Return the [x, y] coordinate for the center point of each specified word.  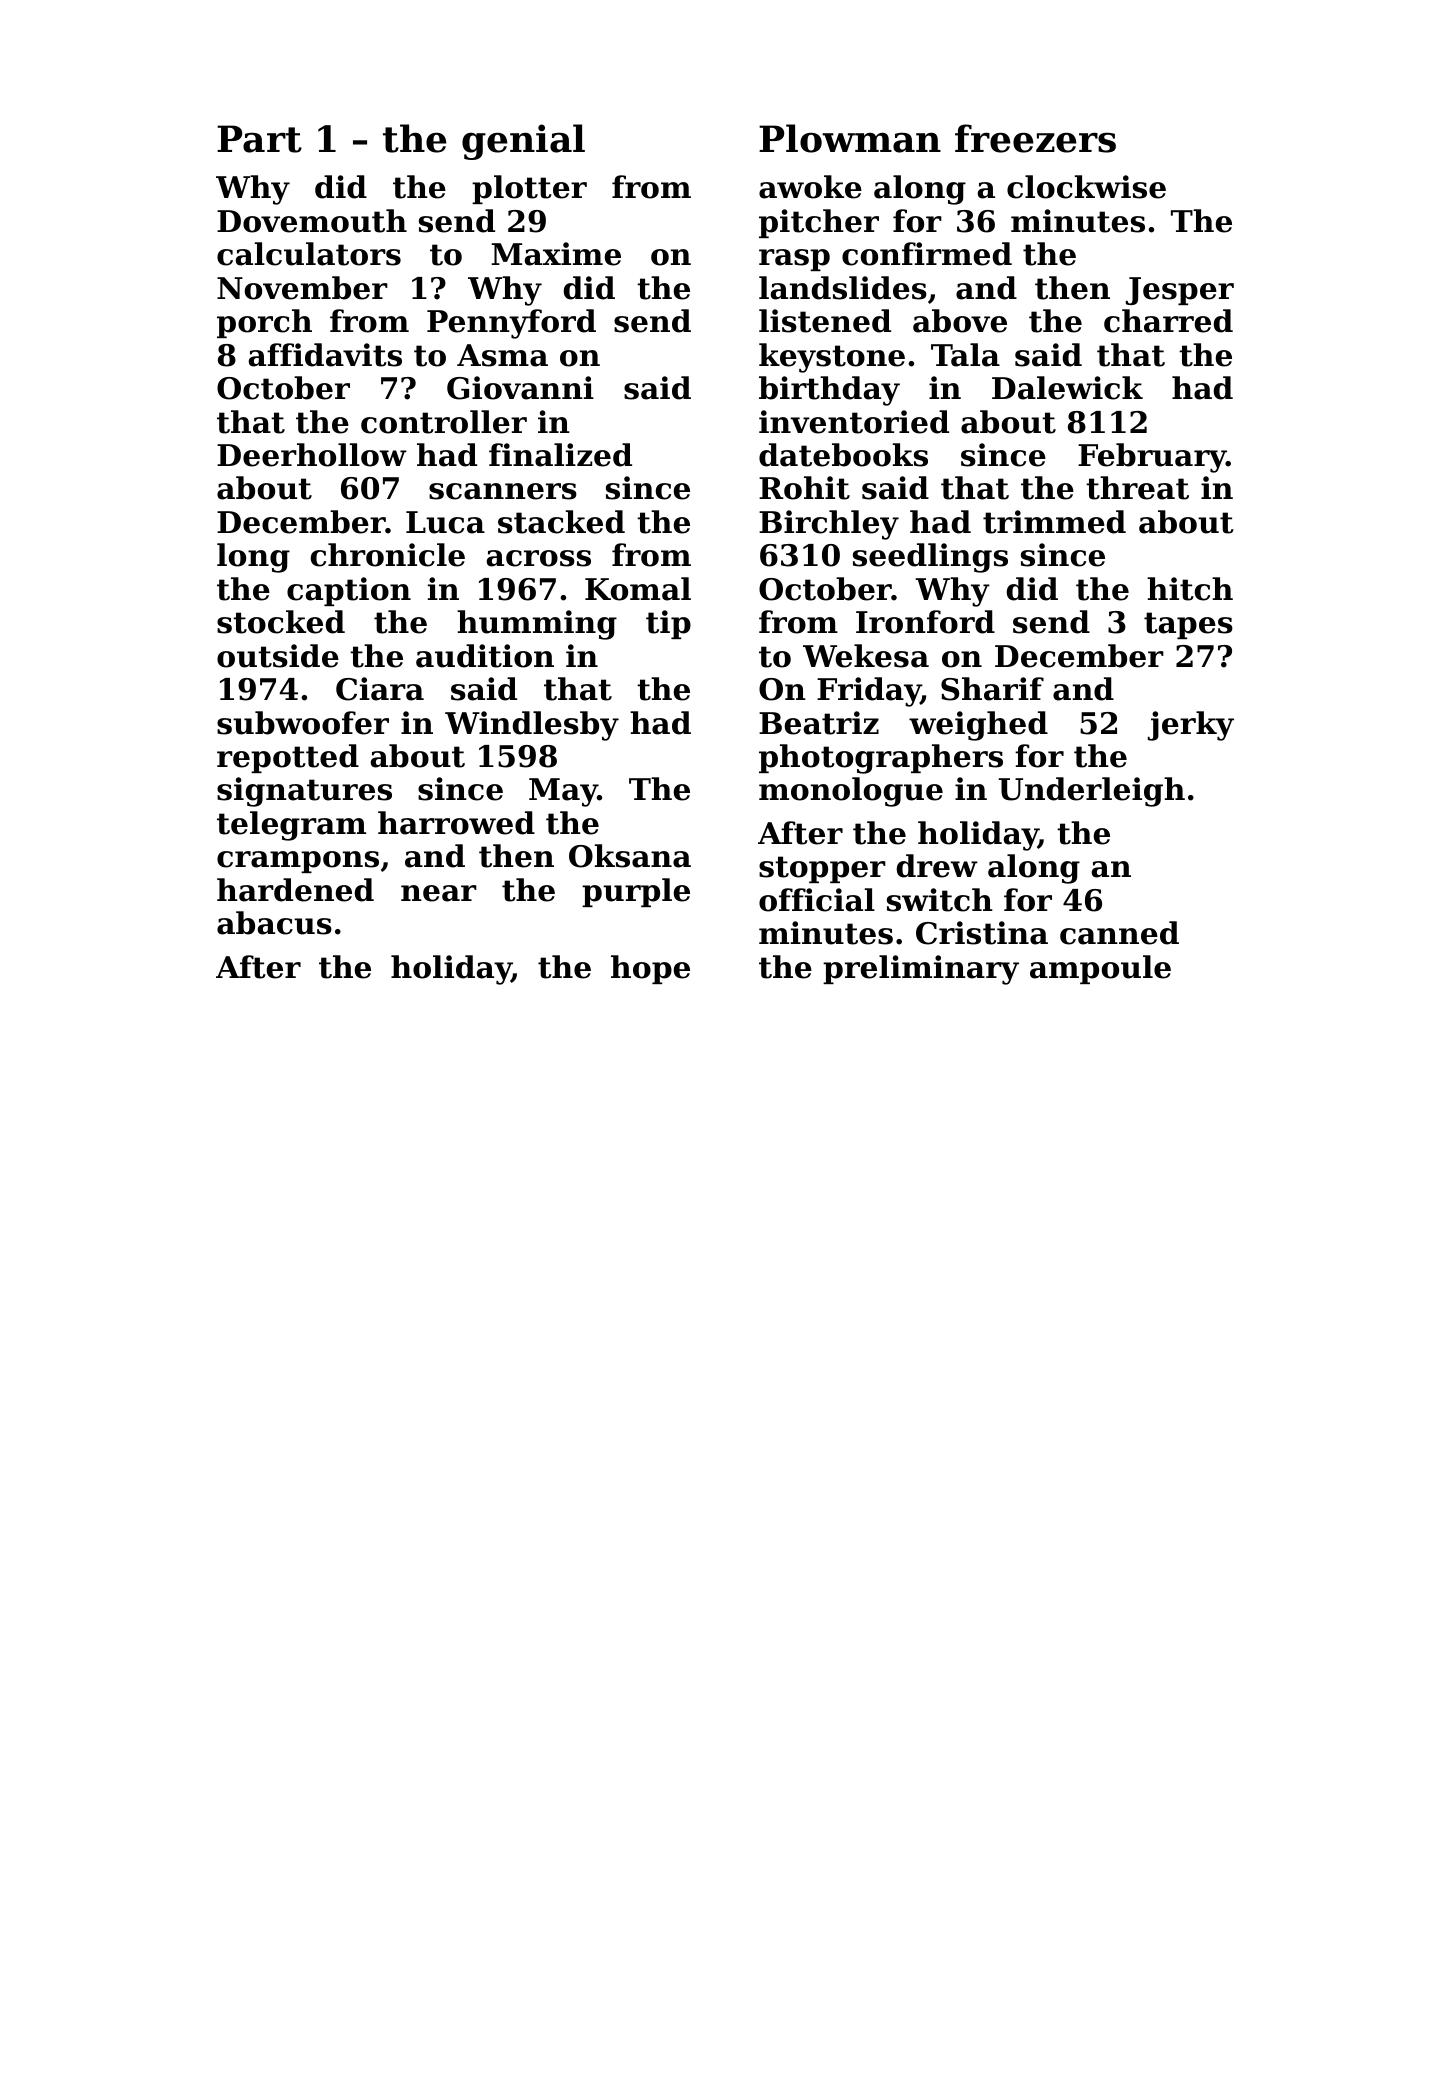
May [563, 792]
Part [259, 139]
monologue [851, 792]
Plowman [850, 138]
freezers [1035, 138]
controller [444, 422]
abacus [274, 923]
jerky [1191, 726]
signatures [304, 792]
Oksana [630, 856]
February [1152, 458]
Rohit [804, 488]
